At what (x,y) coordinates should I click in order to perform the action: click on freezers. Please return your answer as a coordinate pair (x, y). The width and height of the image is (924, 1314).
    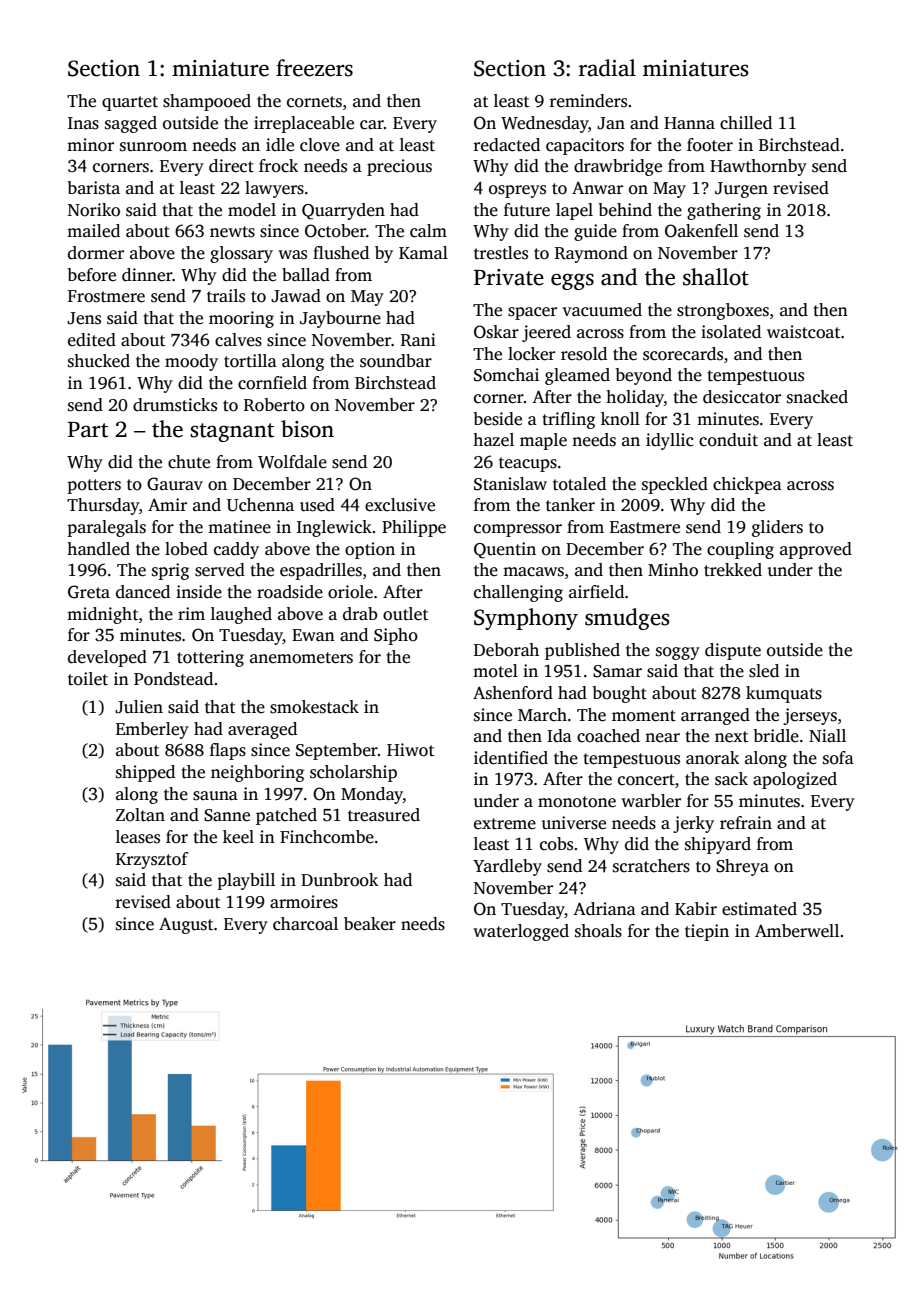
    Looking at the image, I should click on (314, 68).
